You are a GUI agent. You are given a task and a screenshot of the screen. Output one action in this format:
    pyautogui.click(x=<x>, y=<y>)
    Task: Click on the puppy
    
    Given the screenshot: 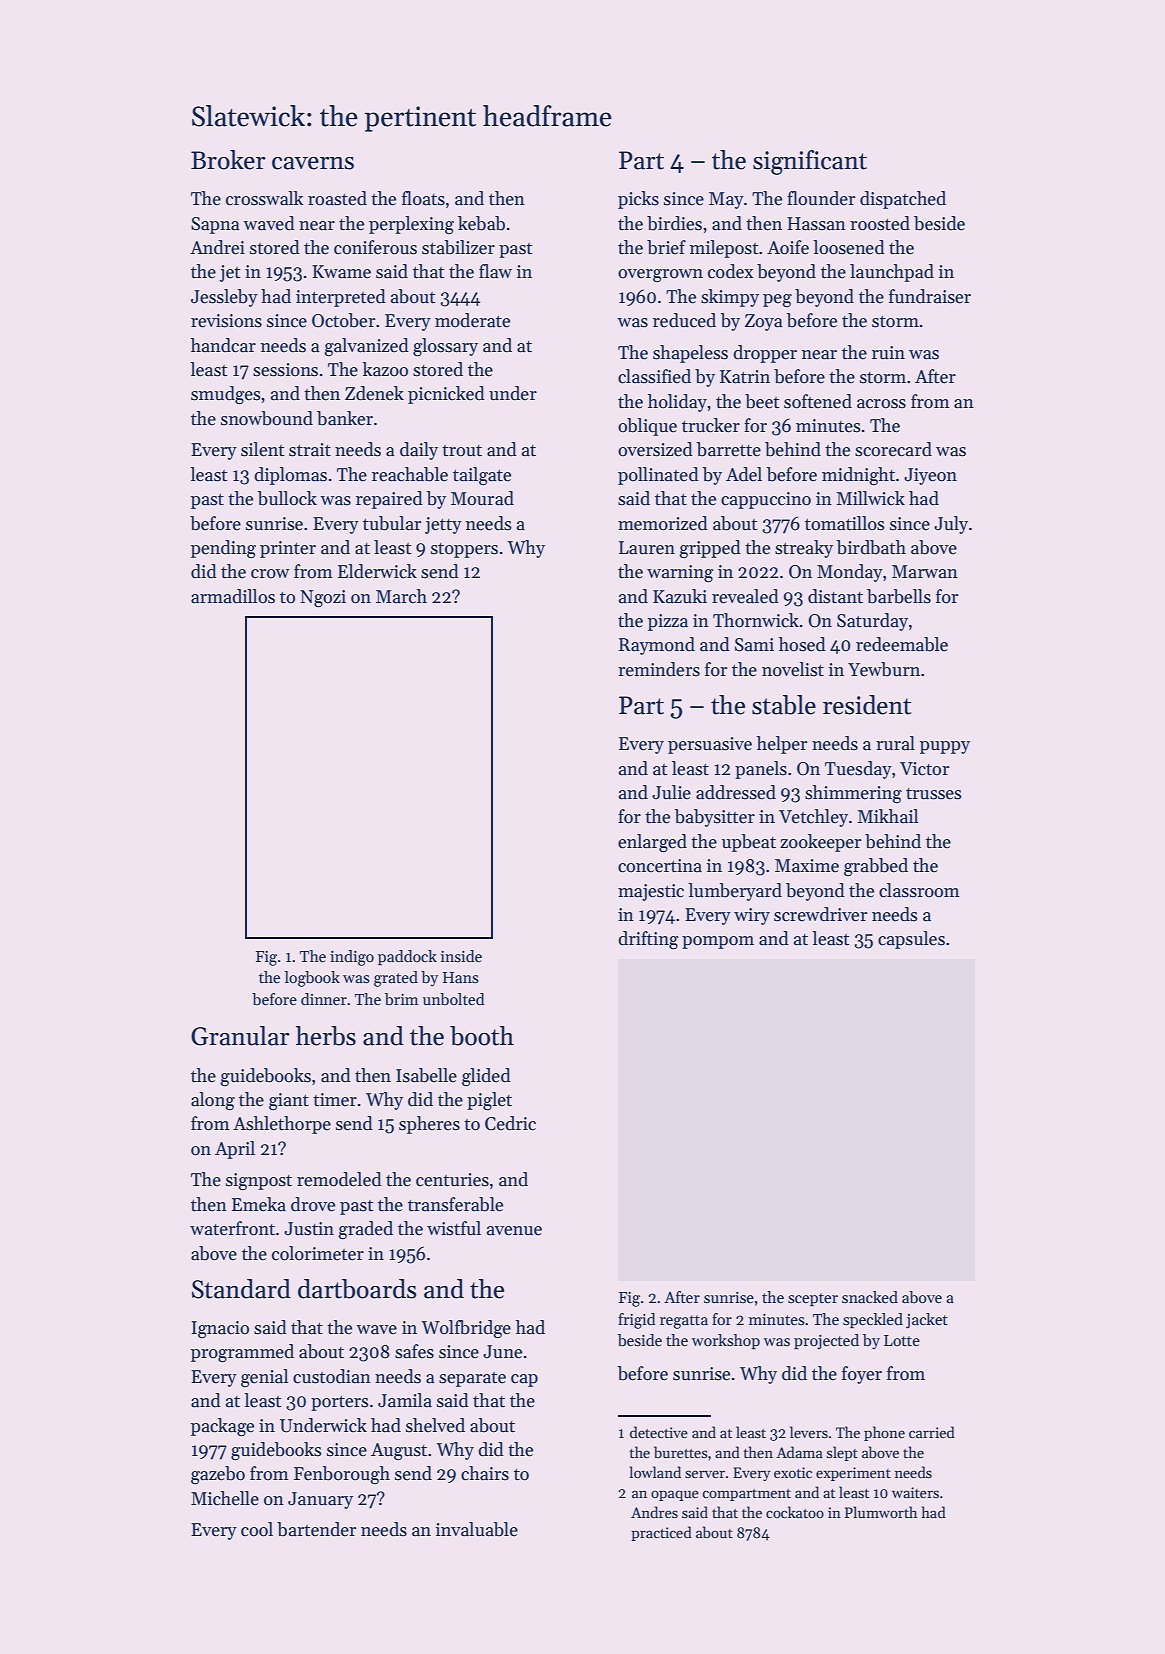 What is the action you would take?
    pyautogui.click(x=945, y=747)
